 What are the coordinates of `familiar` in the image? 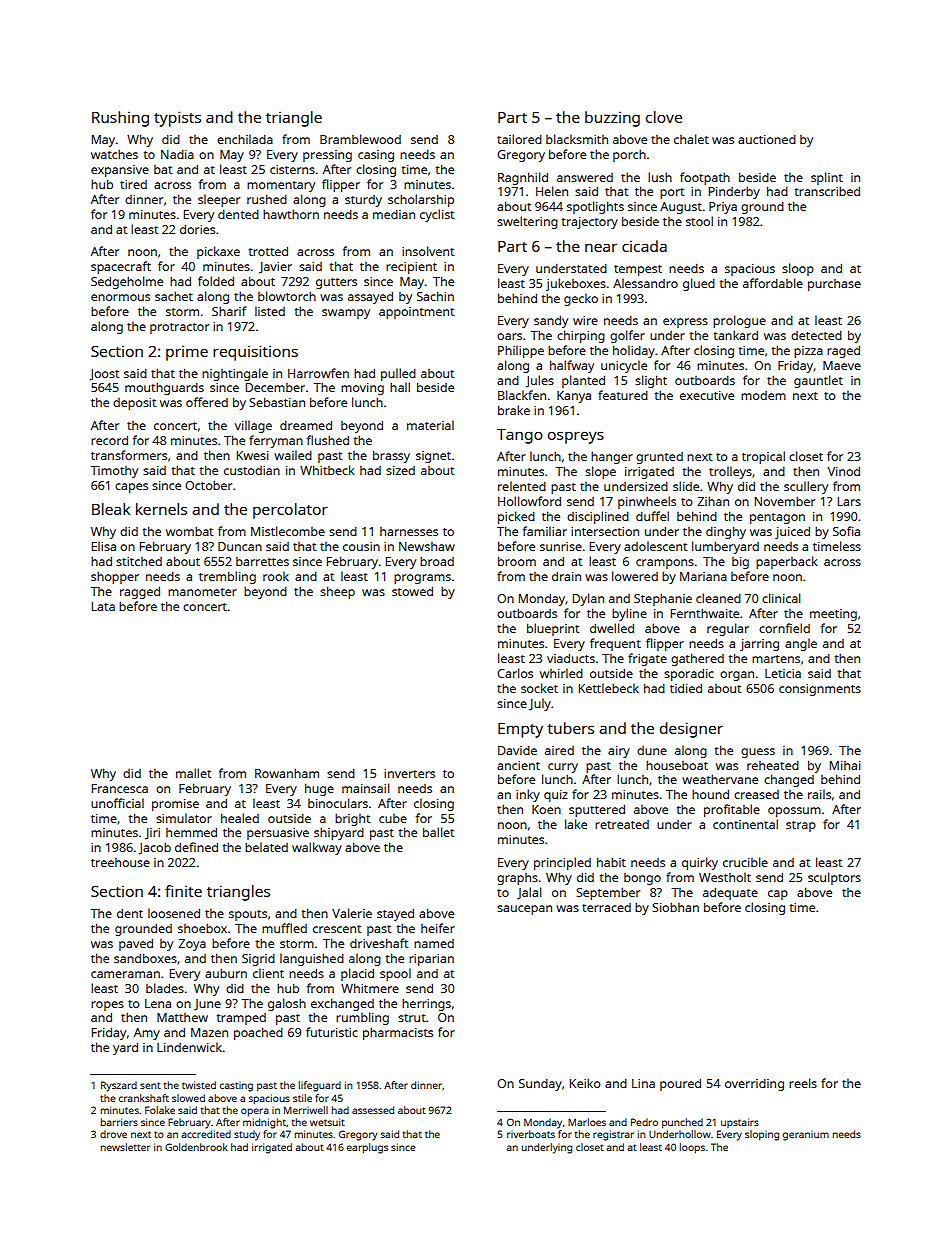 It's located at (545, 531).
